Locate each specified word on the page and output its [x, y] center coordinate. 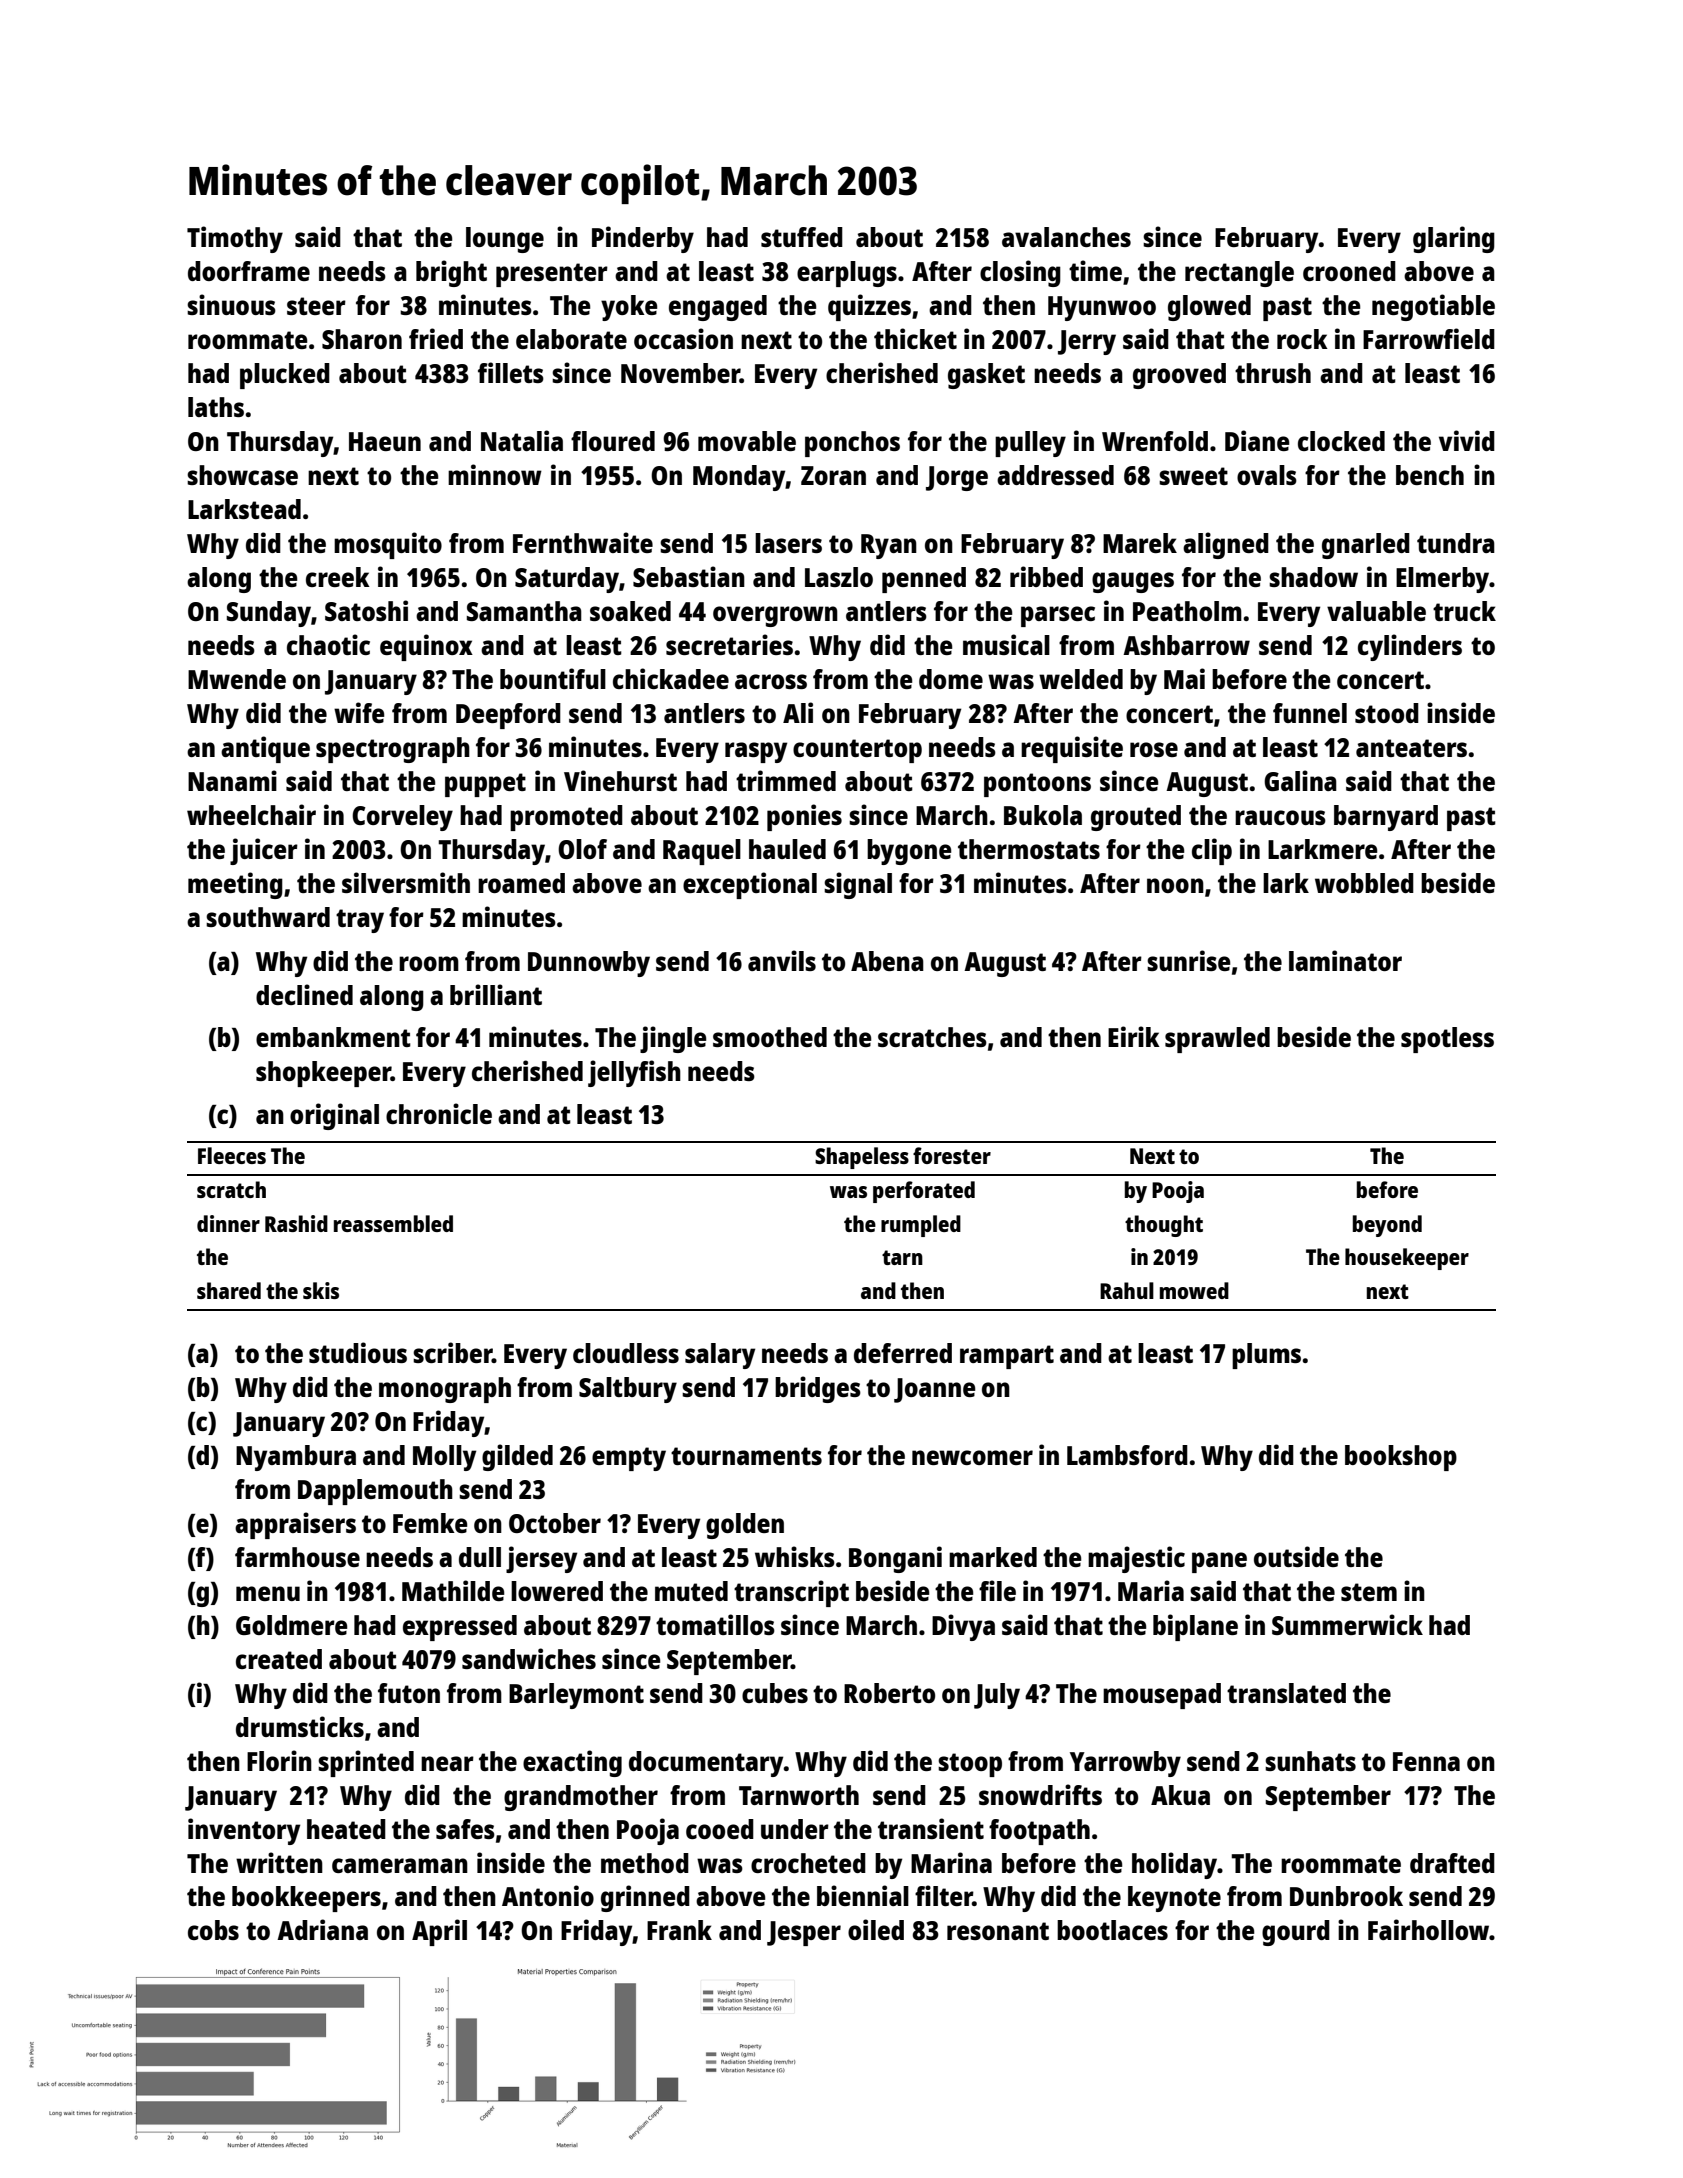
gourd [1296, 1933]
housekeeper [1407, 1259]
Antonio [548, 1895]
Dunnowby [589, 964]
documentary [706, 1764]
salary [720, 1356]
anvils [782, 960]
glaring [1454, 239]
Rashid [296, 1223]
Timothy [235, 239]
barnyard [1386, 818]
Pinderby [643, 239]
